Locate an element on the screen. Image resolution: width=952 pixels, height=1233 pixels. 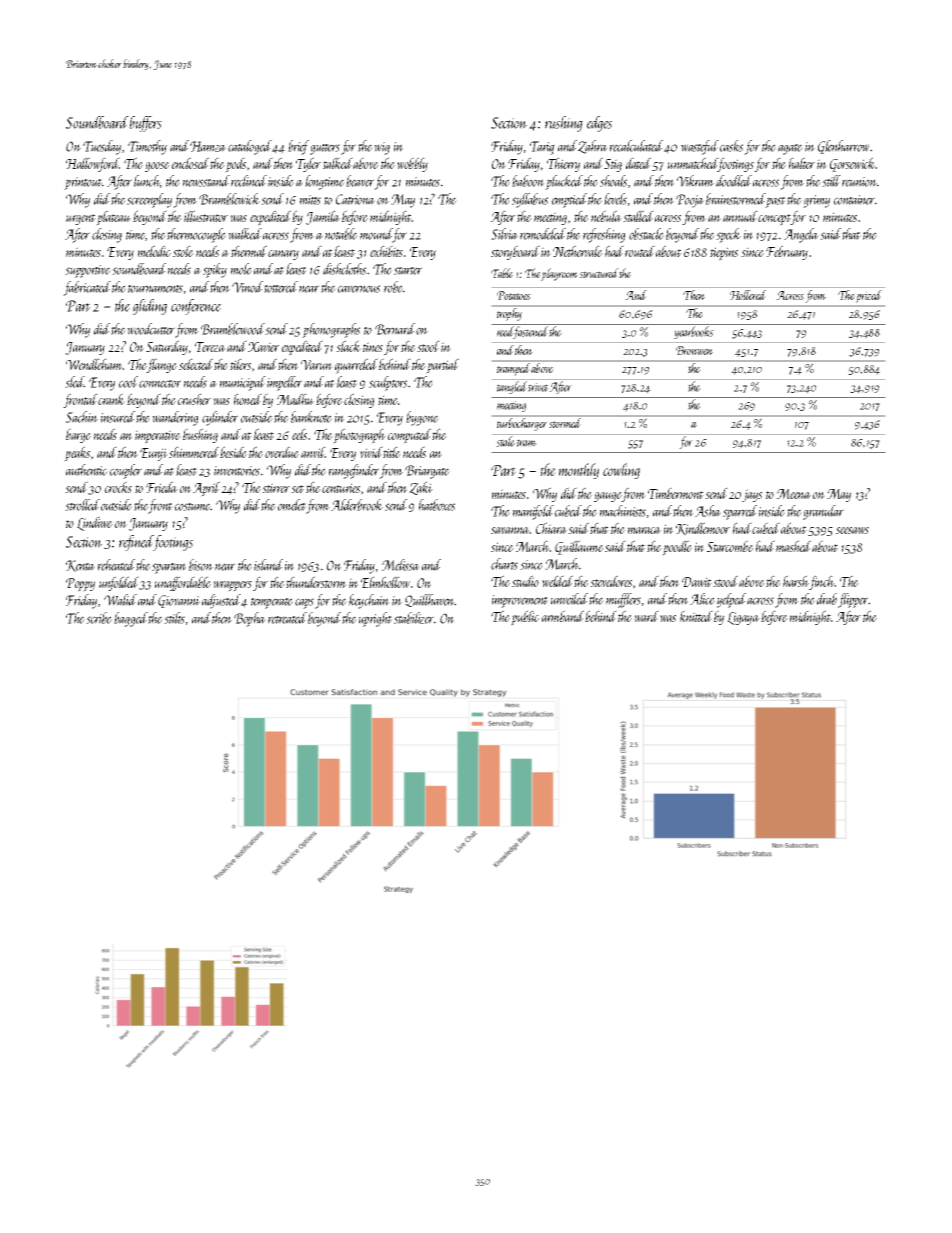
edges is located at coordinates (599, 124).
